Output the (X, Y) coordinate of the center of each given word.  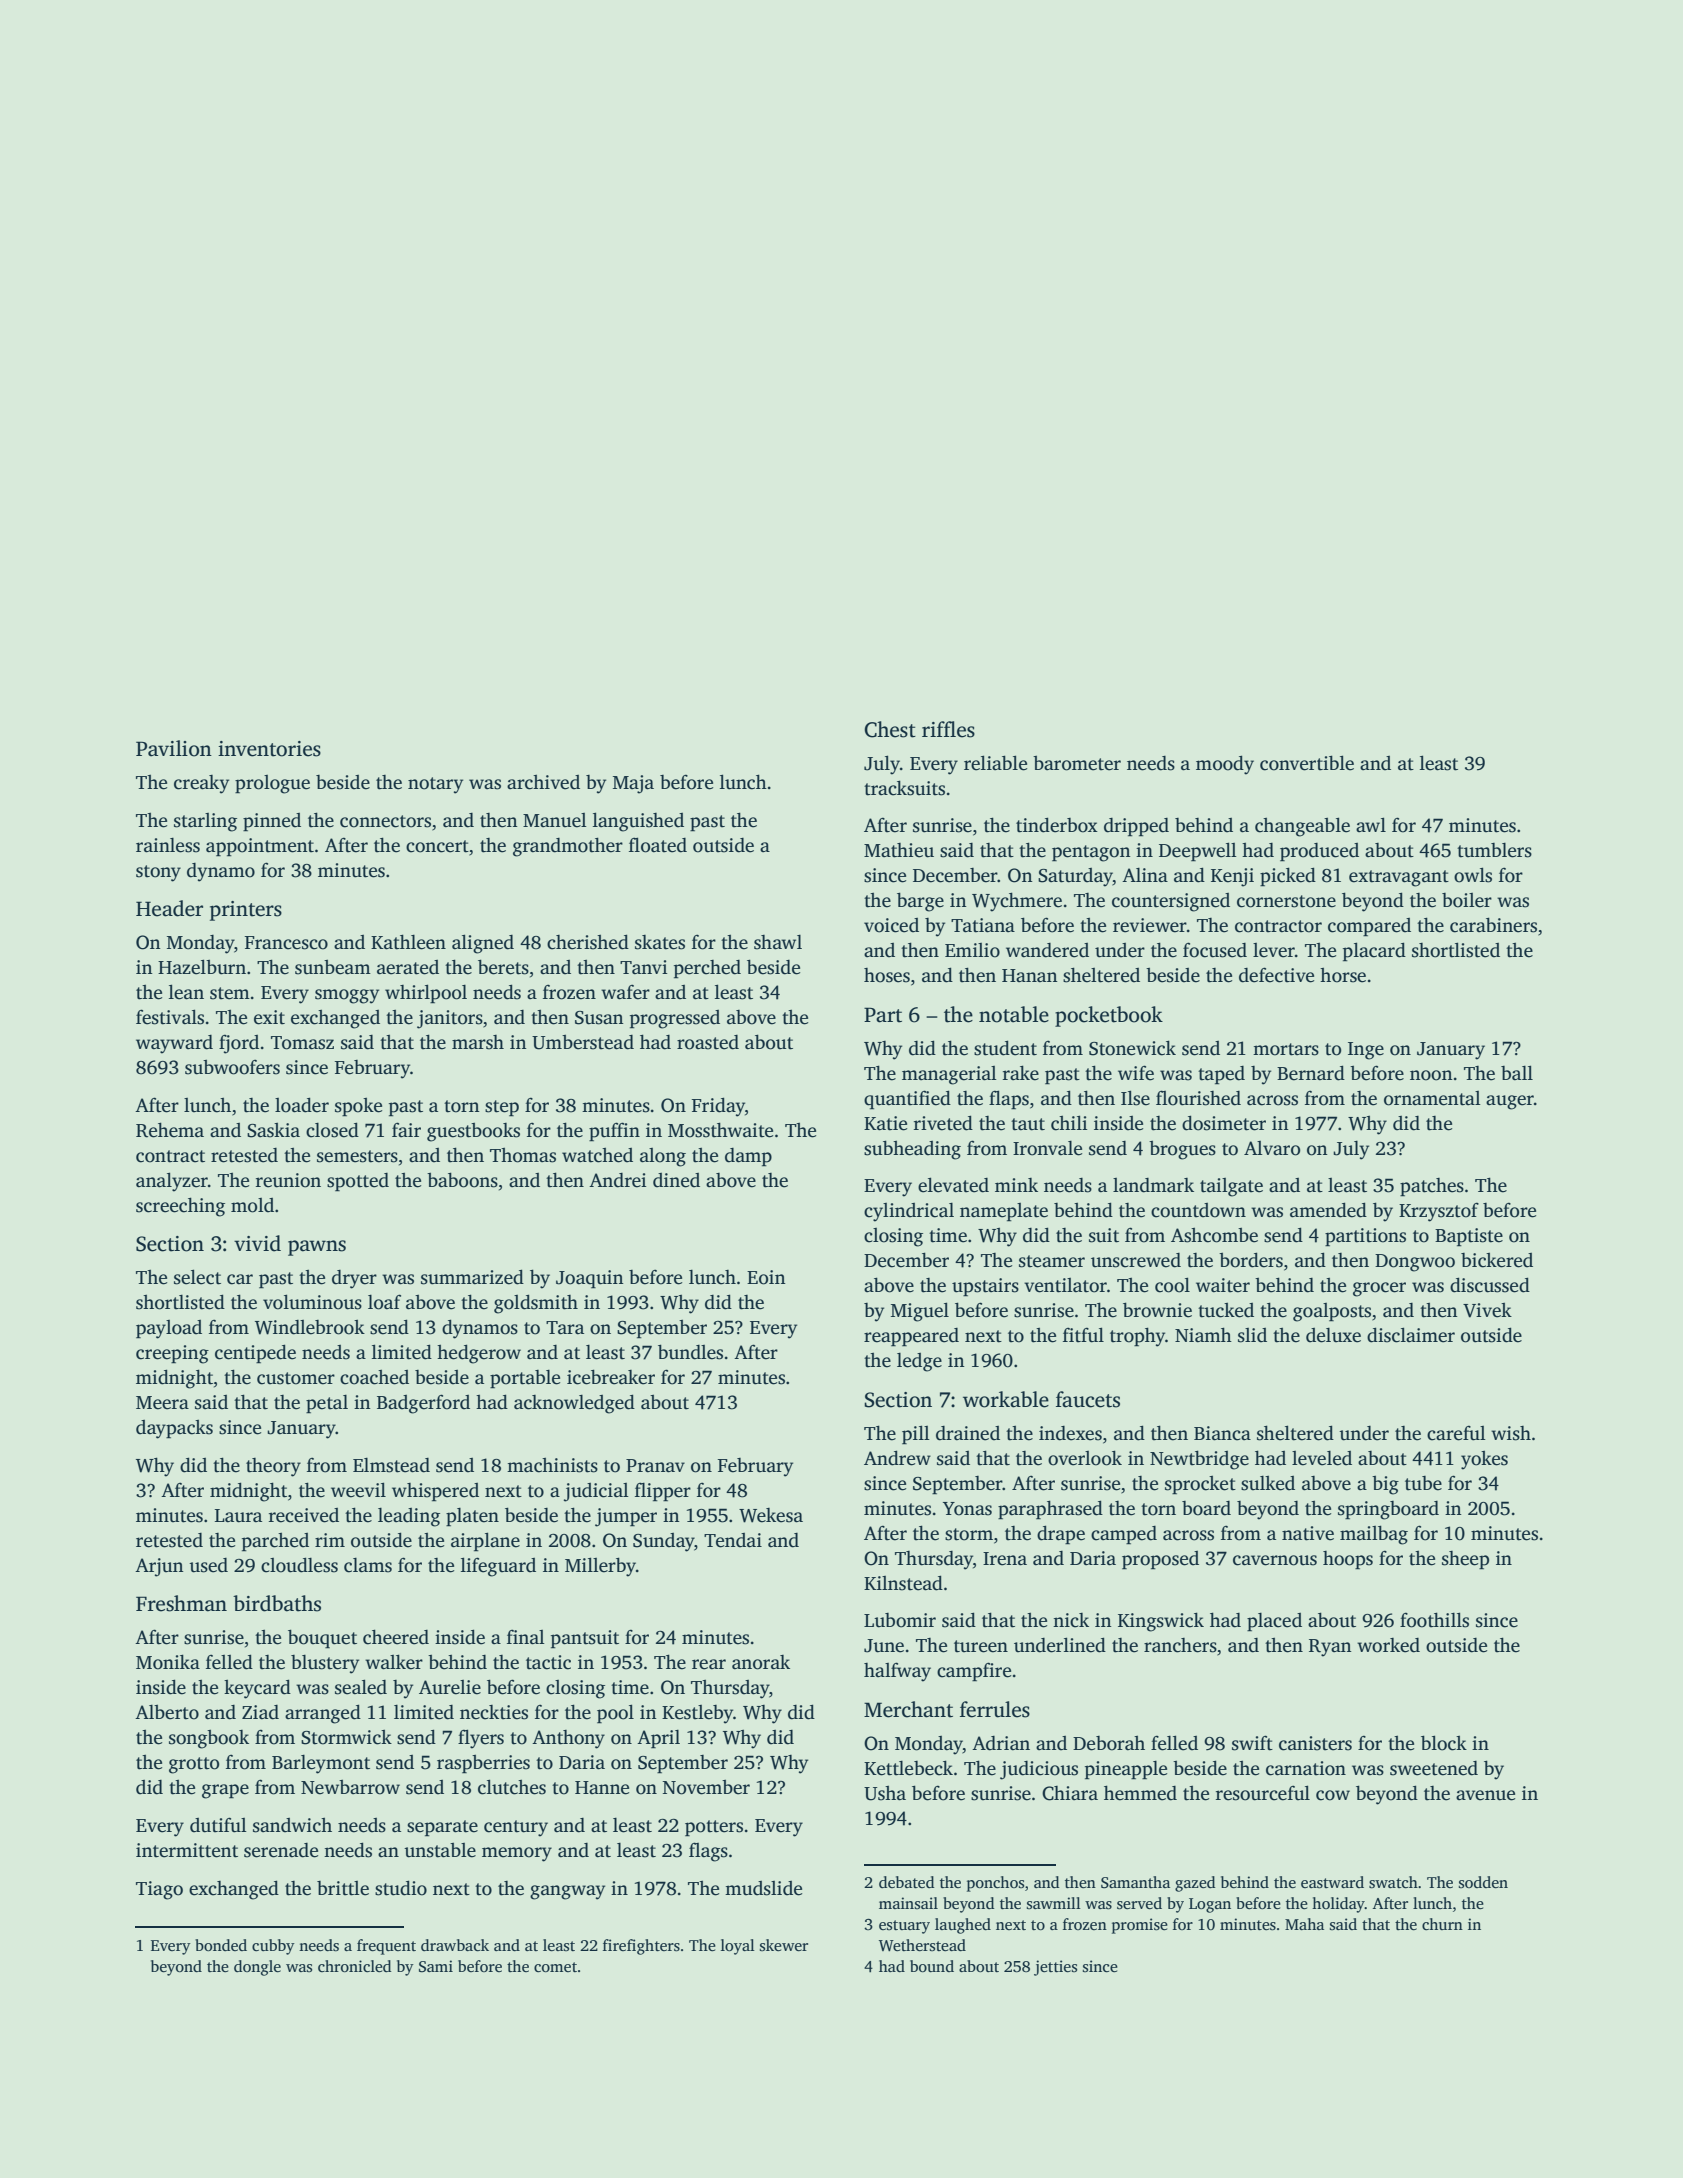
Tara (565, 1328)
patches (1432, 1187)
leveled (1322, 1458)
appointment (260, 847)
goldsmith (536, 1304)
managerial (949, 1075)
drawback (455, 1945)
